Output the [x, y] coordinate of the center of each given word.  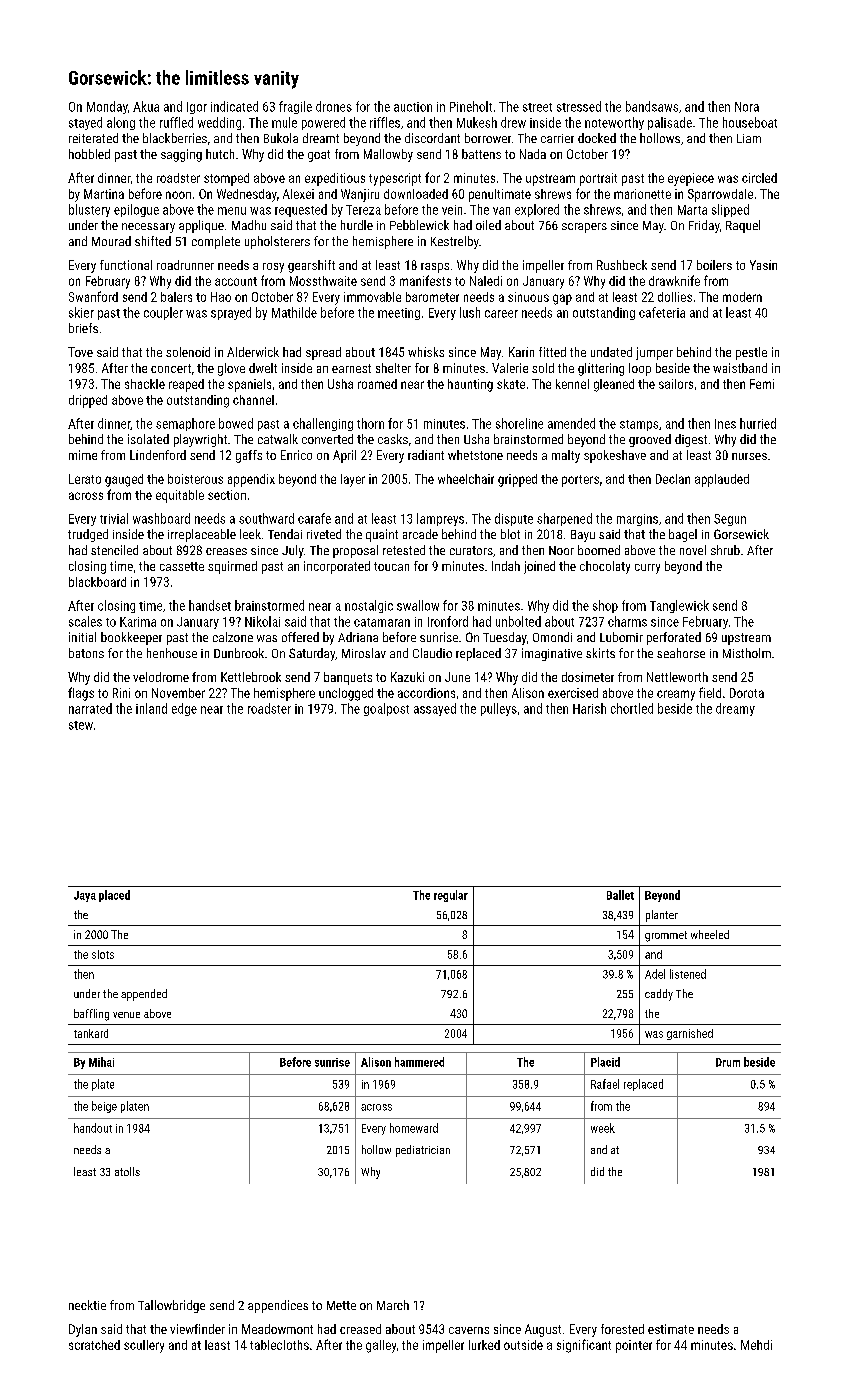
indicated [234, 106]
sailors [676, 384]
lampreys [440, 519]
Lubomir [621, 637]
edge [184, 709]
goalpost [386, 709]
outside [523, 1345]
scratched [94, 1345]
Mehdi [756, 1345]
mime [83, 455]
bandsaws [652, 106]
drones [334, 106]
